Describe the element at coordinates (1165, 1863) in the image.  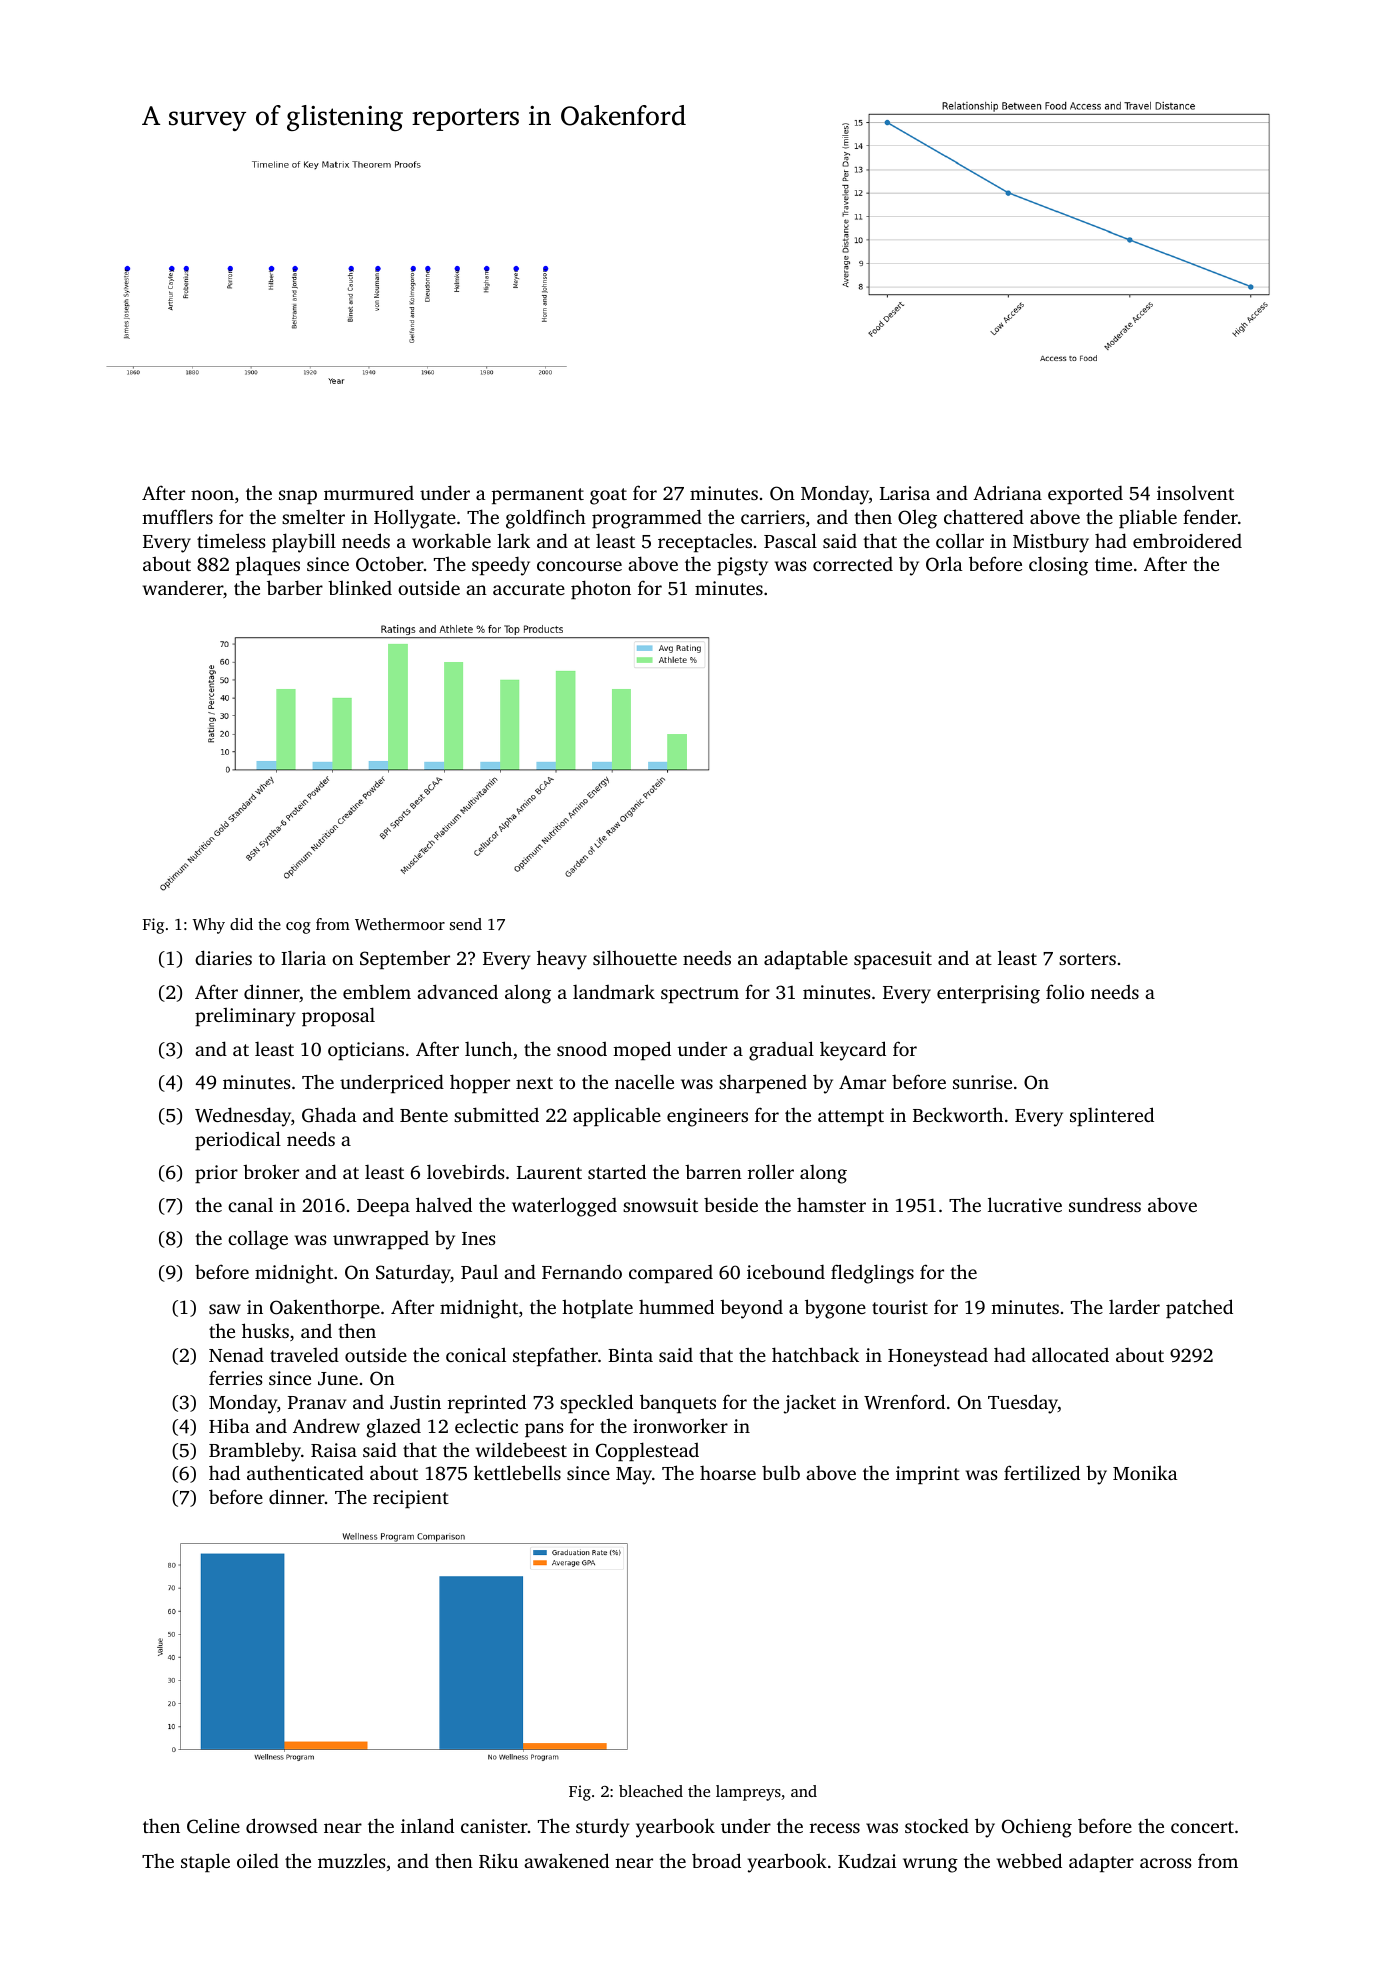
I see `across` at that location.
